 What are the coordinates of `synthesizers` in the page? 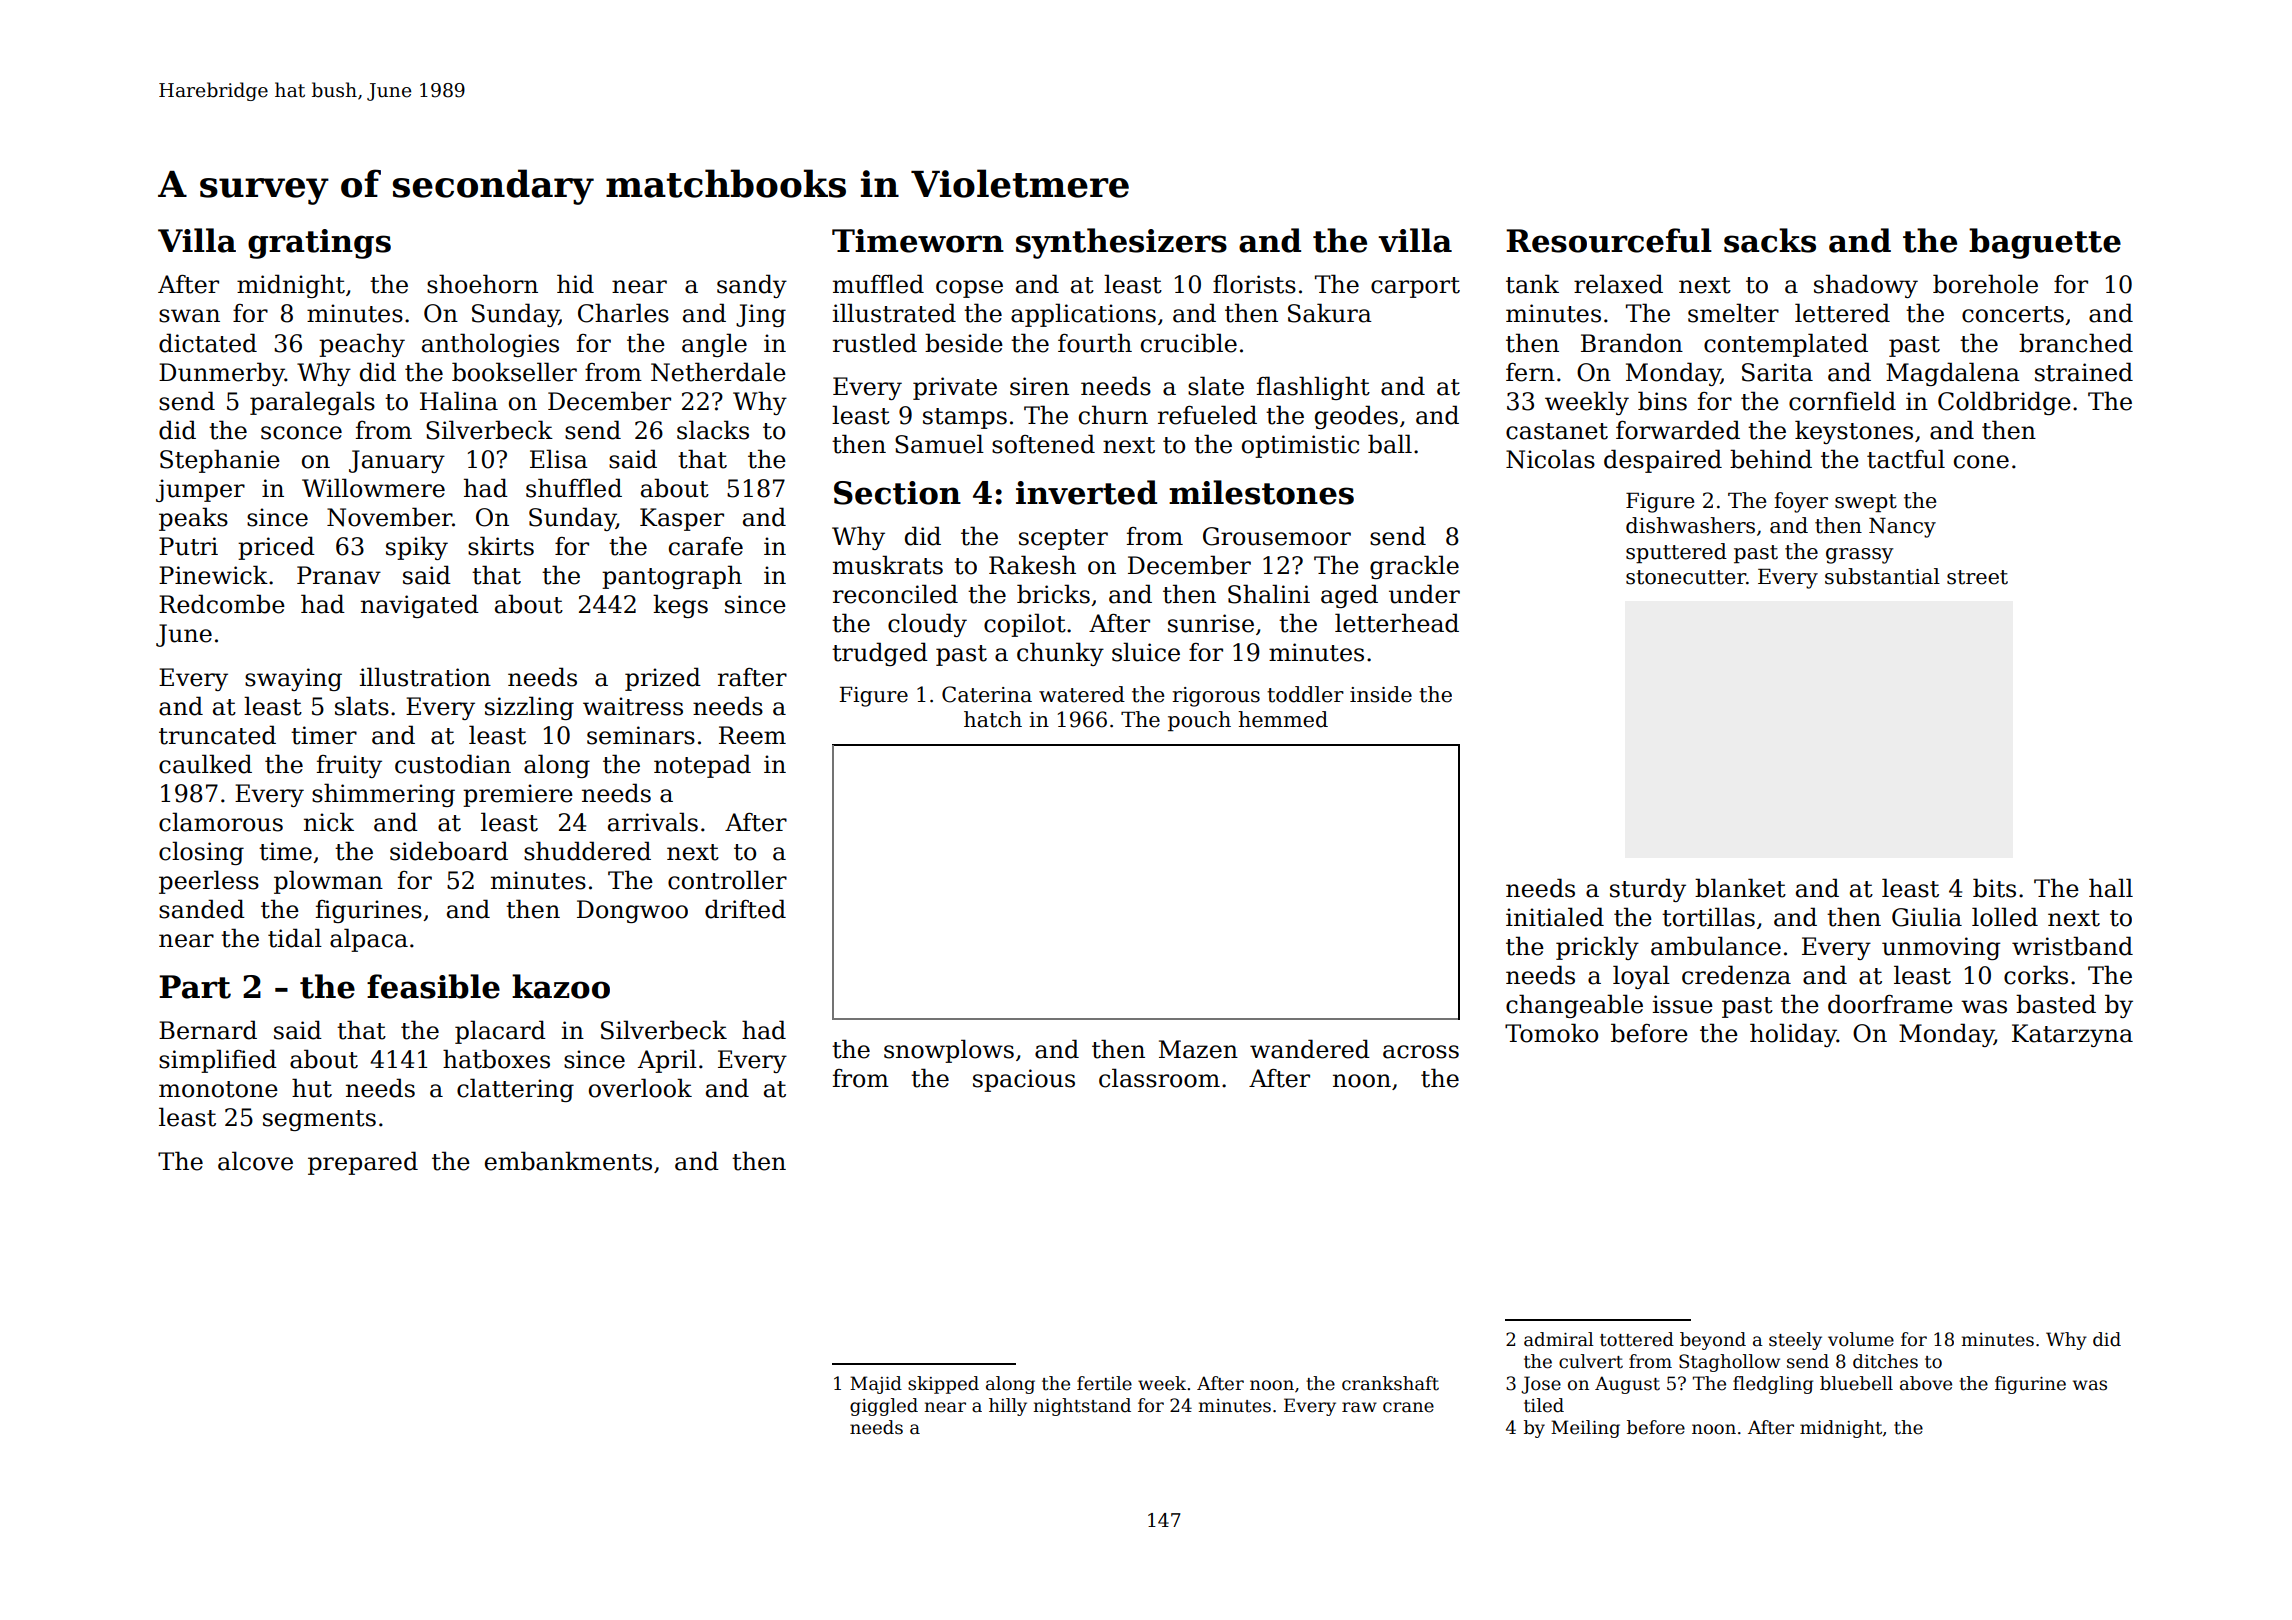 It's located at (1121, 243).
